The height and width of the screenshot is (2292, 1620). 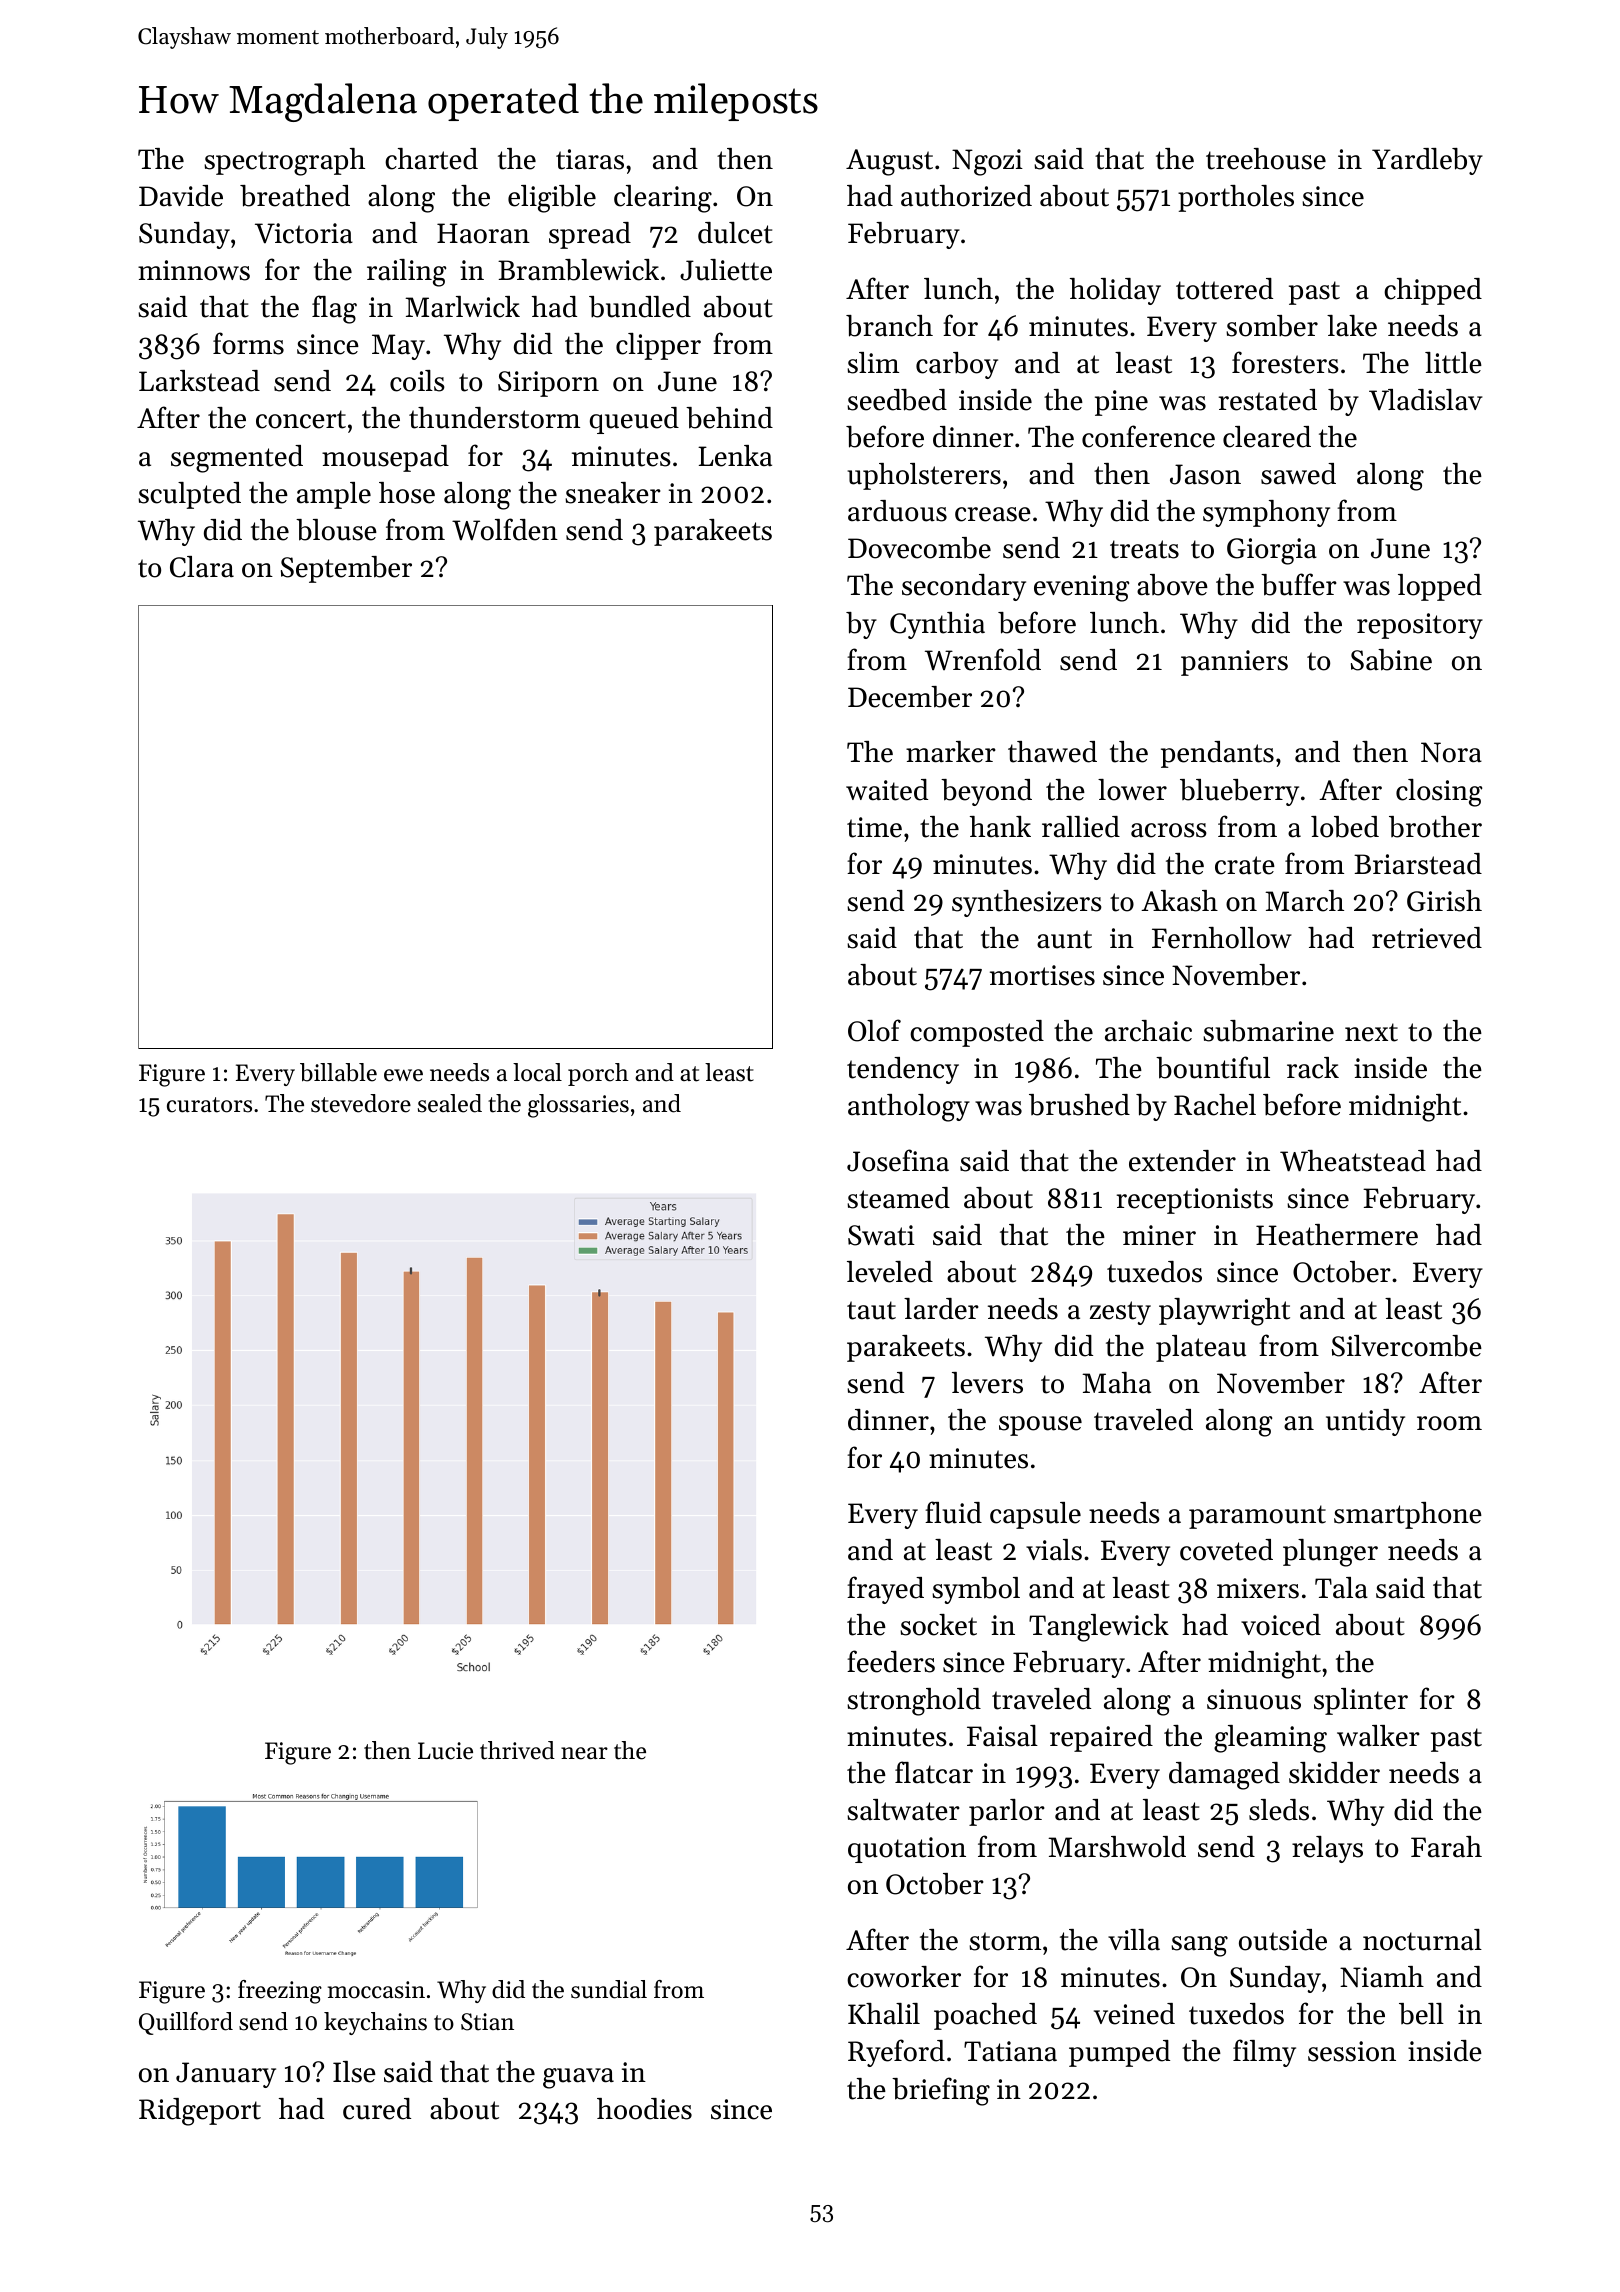 What do you see at coordinates (361, 1103) in the screenshot?
I see `stevedore` at bounding box center [361, 1103].
